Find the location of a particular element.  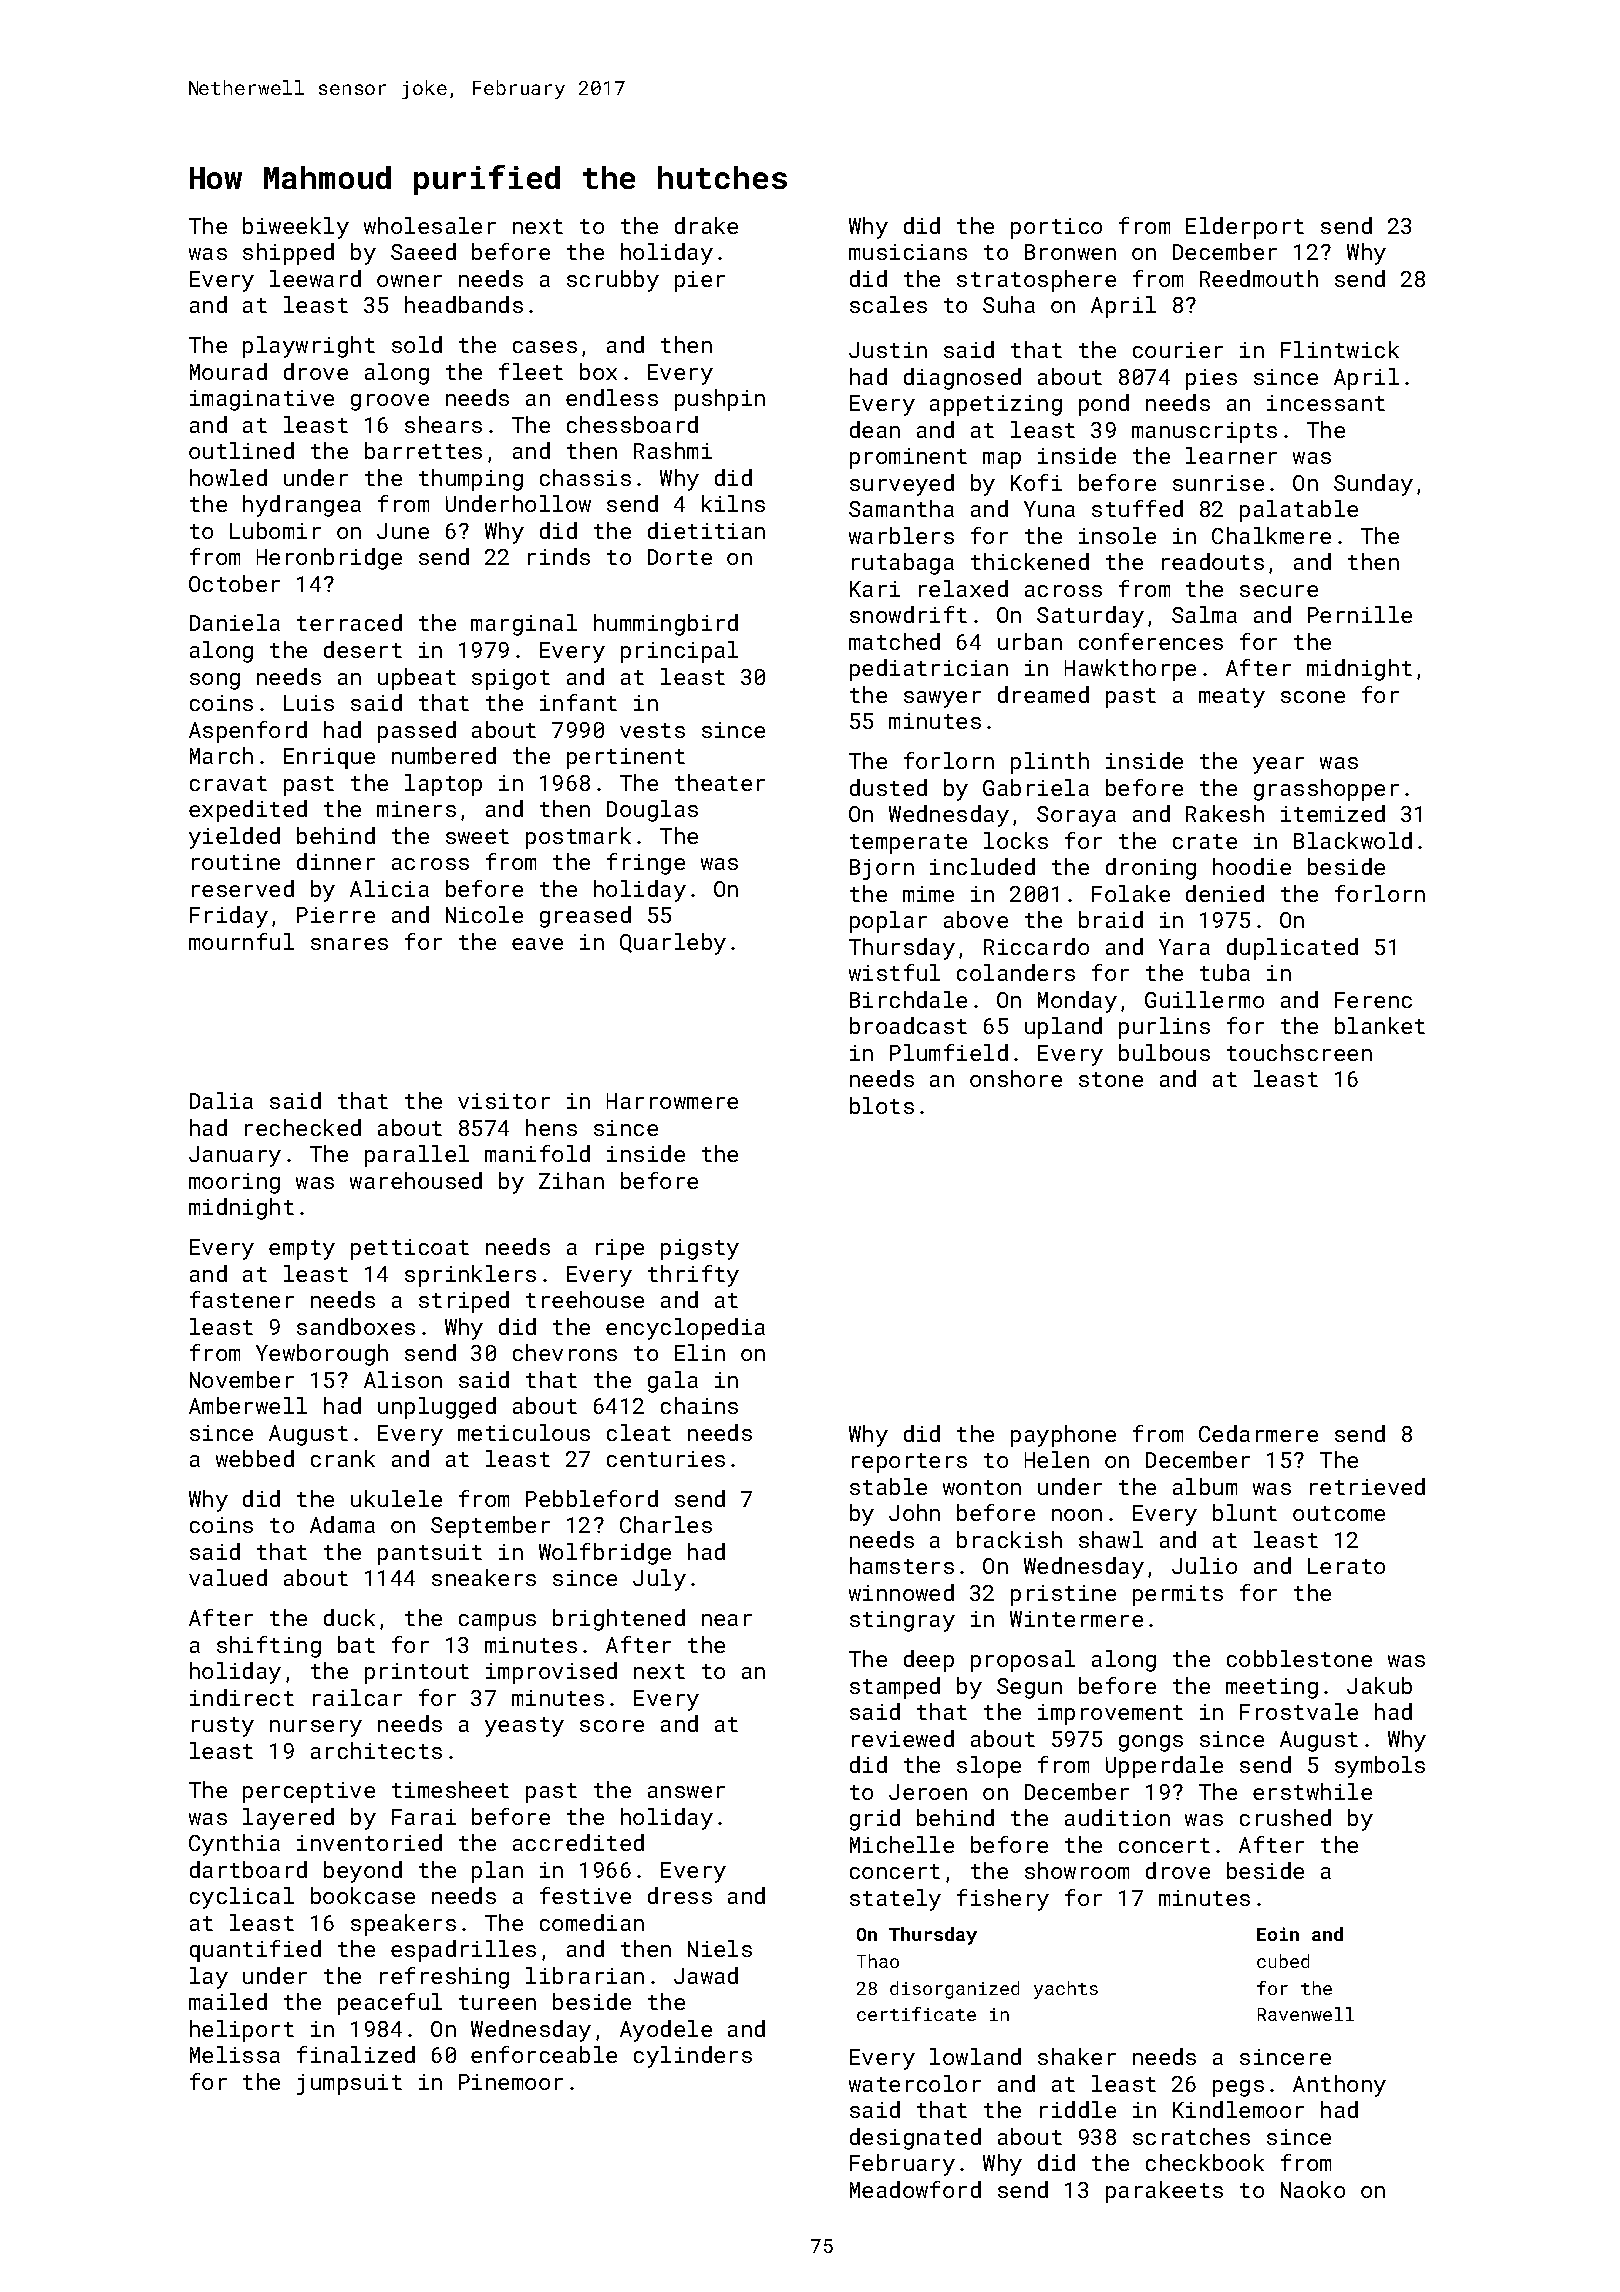

jumpsuit is located at coordinates (349, 2084).
